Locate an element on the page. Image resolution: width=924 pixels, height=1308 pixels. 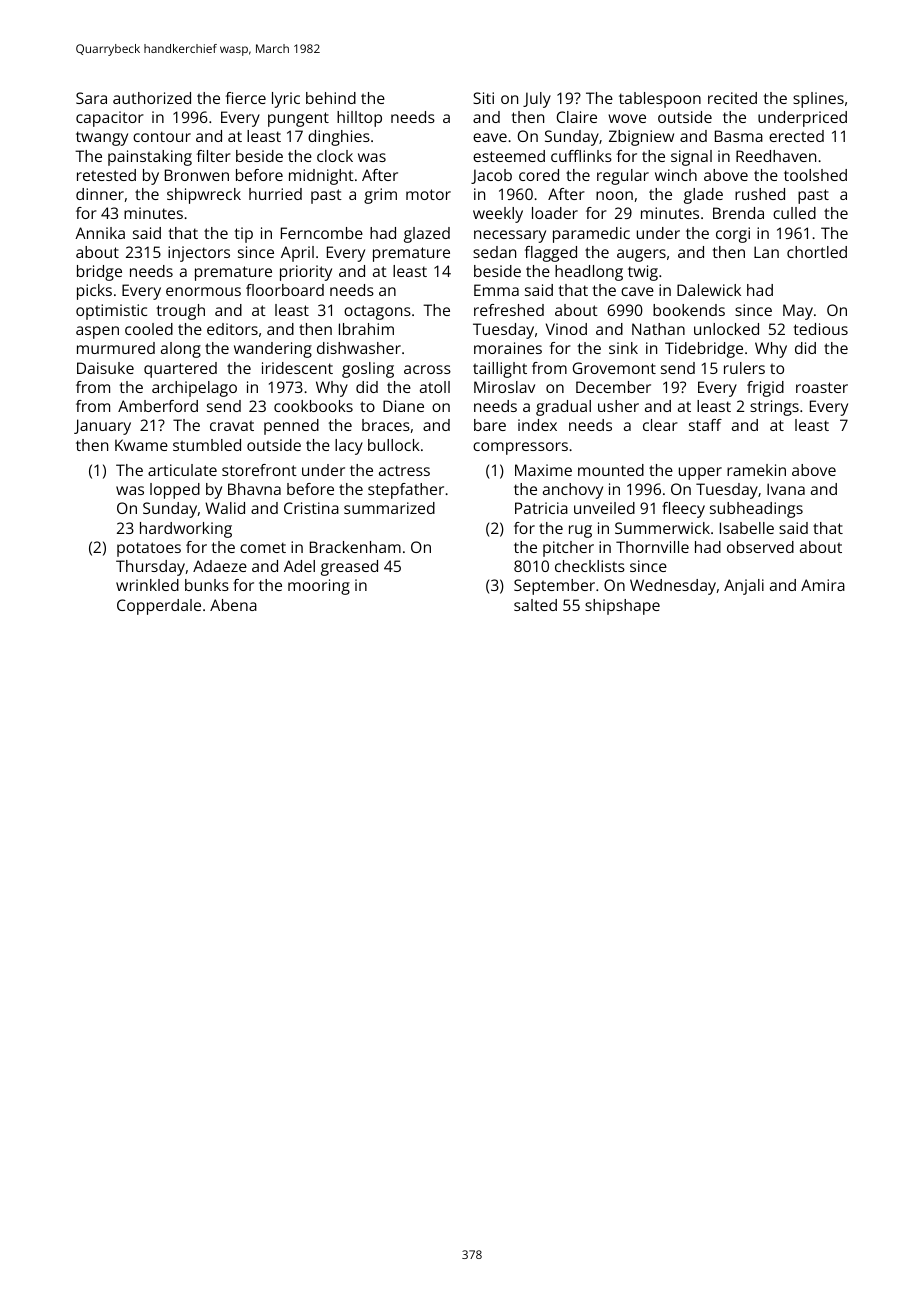
Diane is located at coordinates (403, 406).
